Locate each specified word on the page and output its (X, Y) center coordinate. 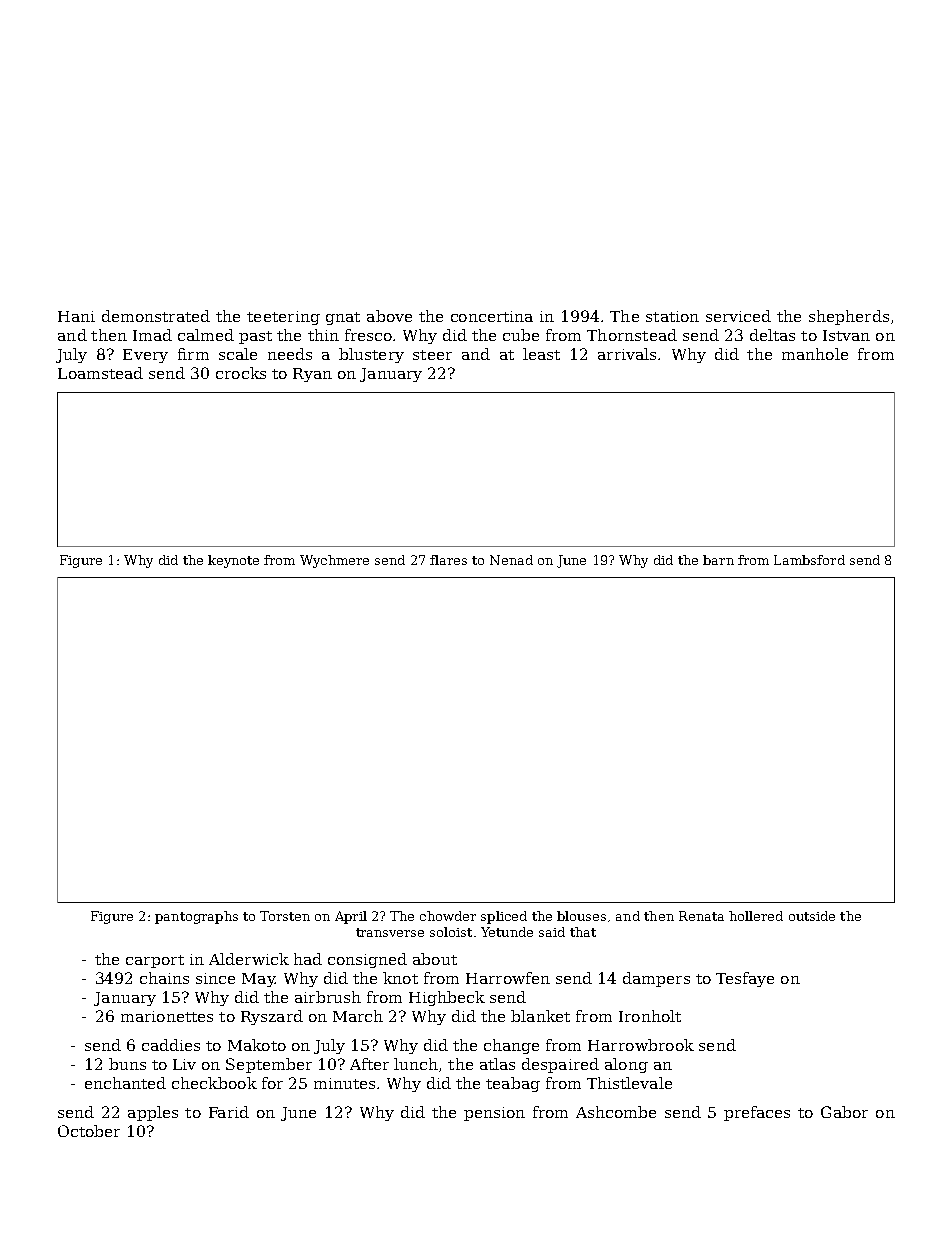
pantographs (196, 917)
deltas (772, 335)
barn (718, 560)
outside (812, 916)
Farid (229, 1112)
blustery (371, 355)
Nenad (511, 560)
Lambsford (809, 560)
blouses (581, 916)
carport (155, 961)
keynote (233, 561)
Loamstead (100, 373)
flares (448, 560)
